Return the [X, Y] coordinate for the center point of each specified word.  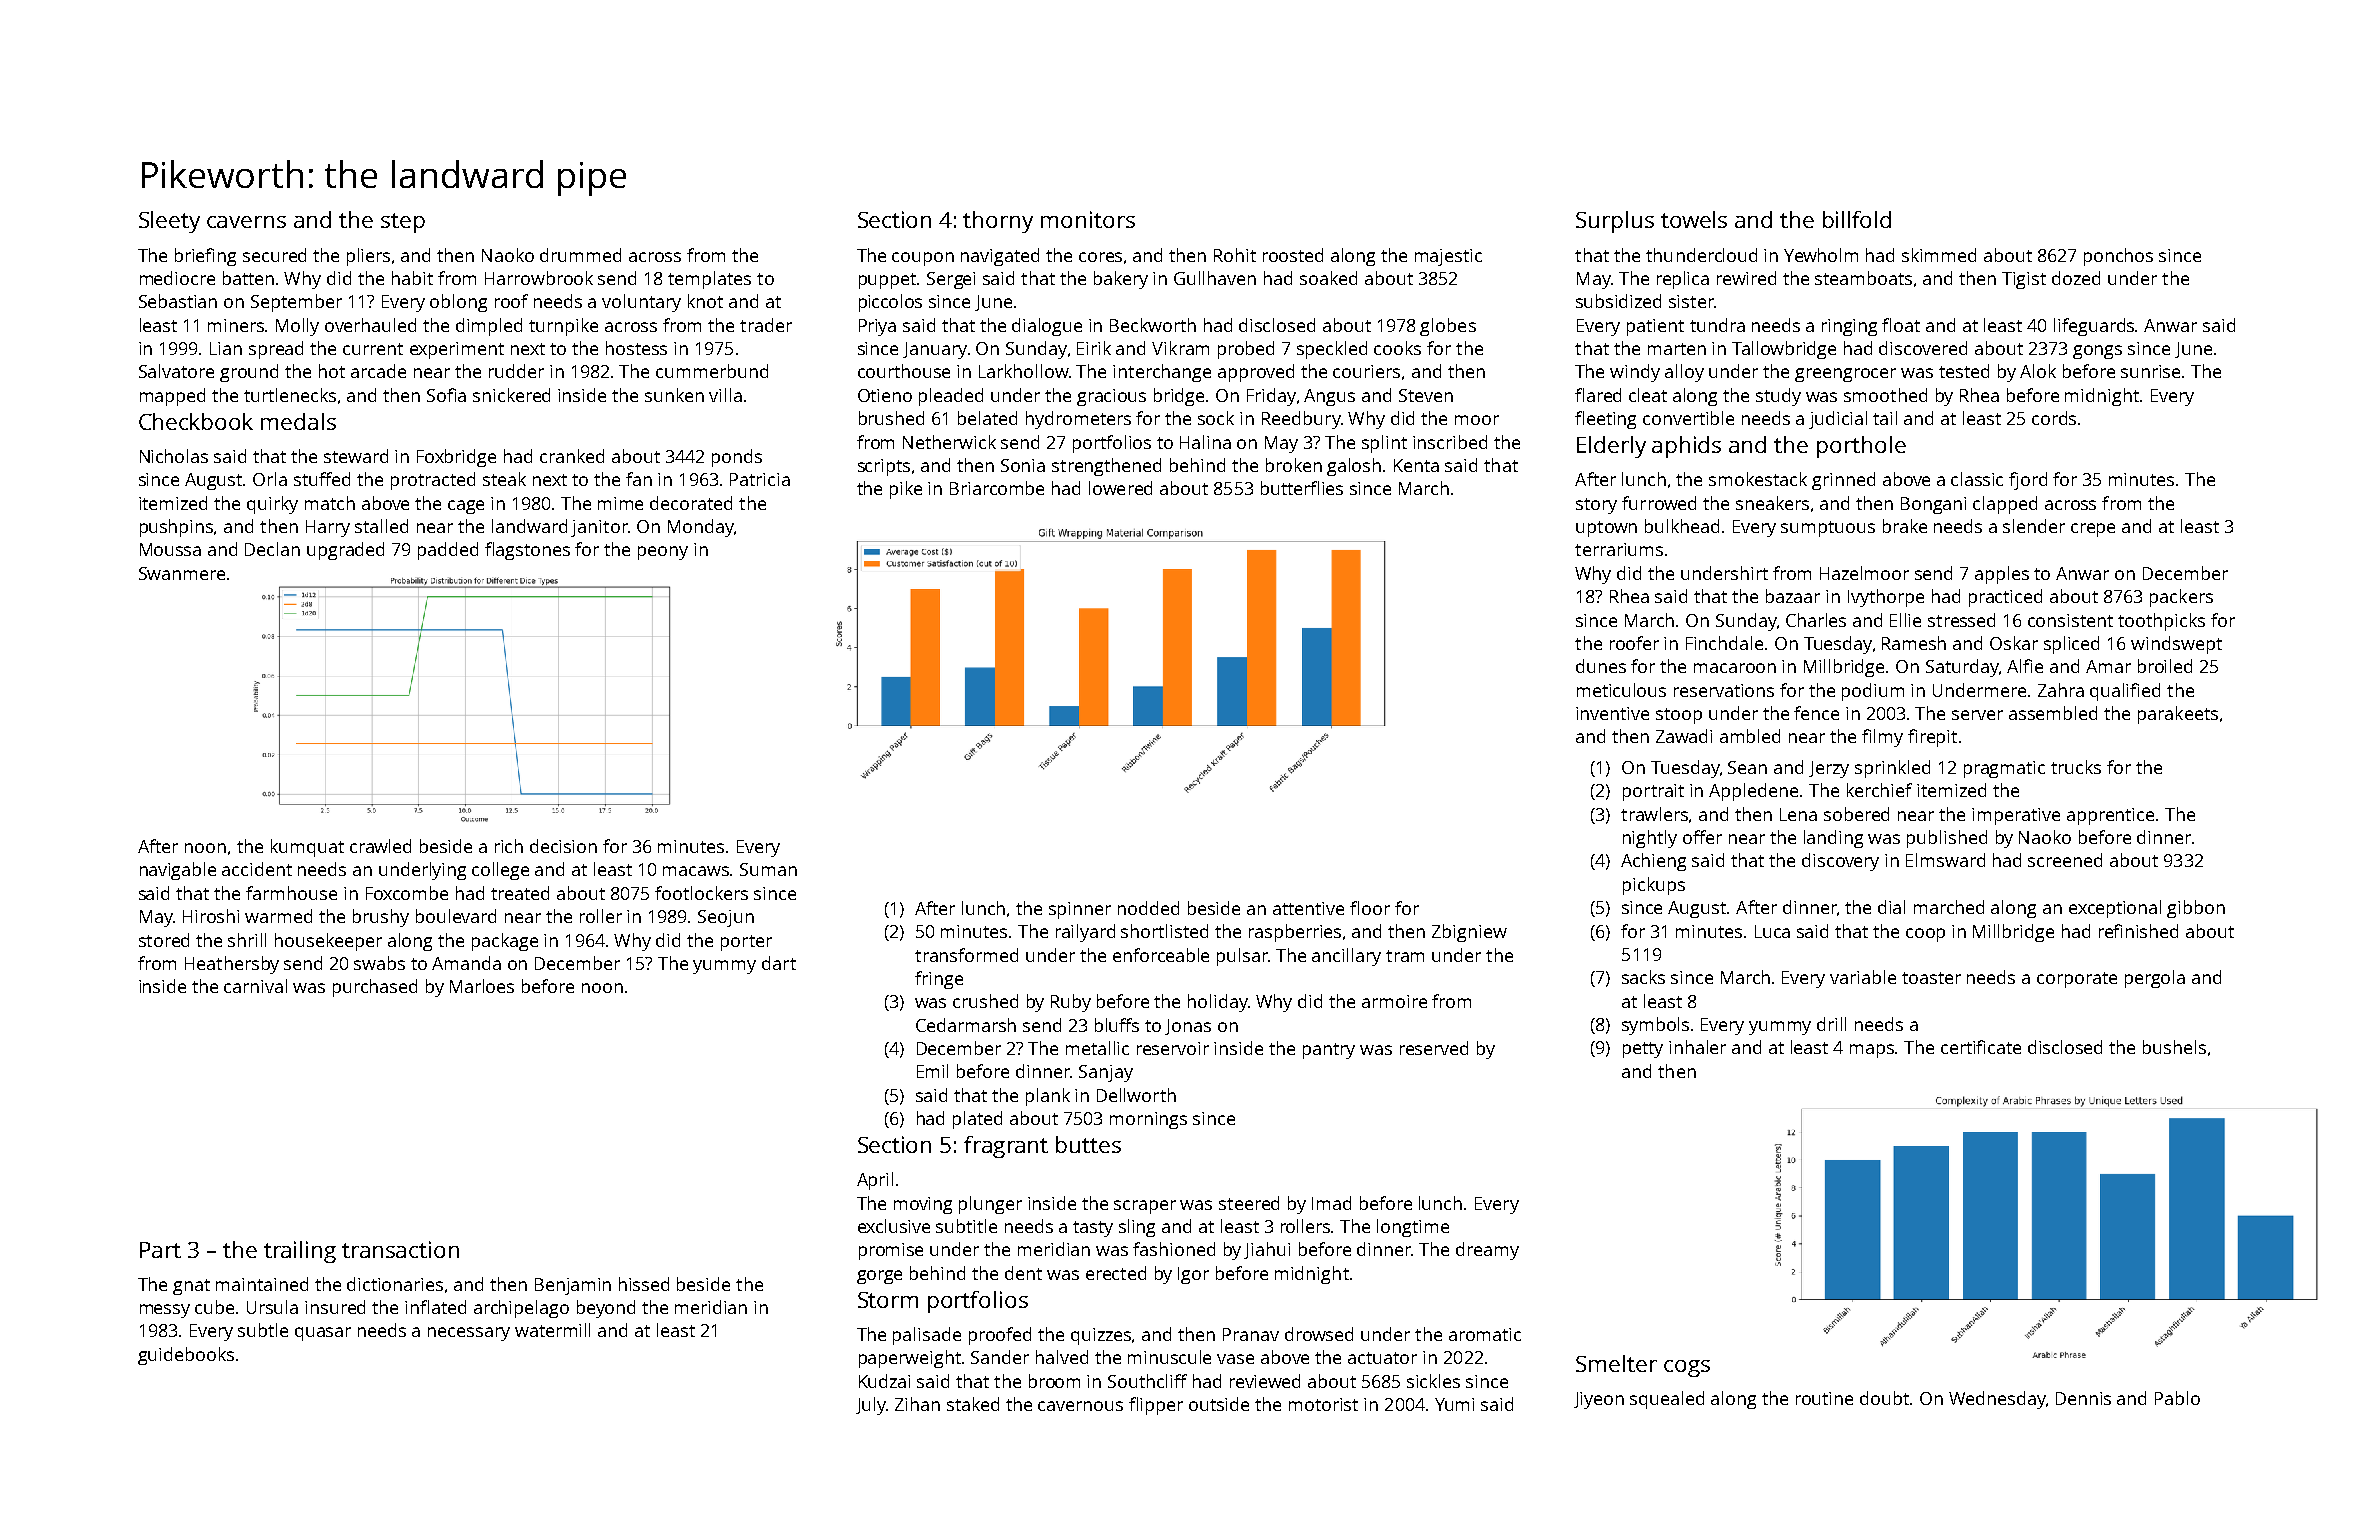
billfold [1857, 219]
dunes [1601, 666]
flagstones [527, 551]
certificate [1981, 1047]
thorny [998, 222]
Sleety [169, 222]
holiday [1218, 1003]
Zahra [2061, 690]
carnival [255, 986]
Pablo [2177, 1398]
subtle [263, 1330]
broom [1054, 1381]
